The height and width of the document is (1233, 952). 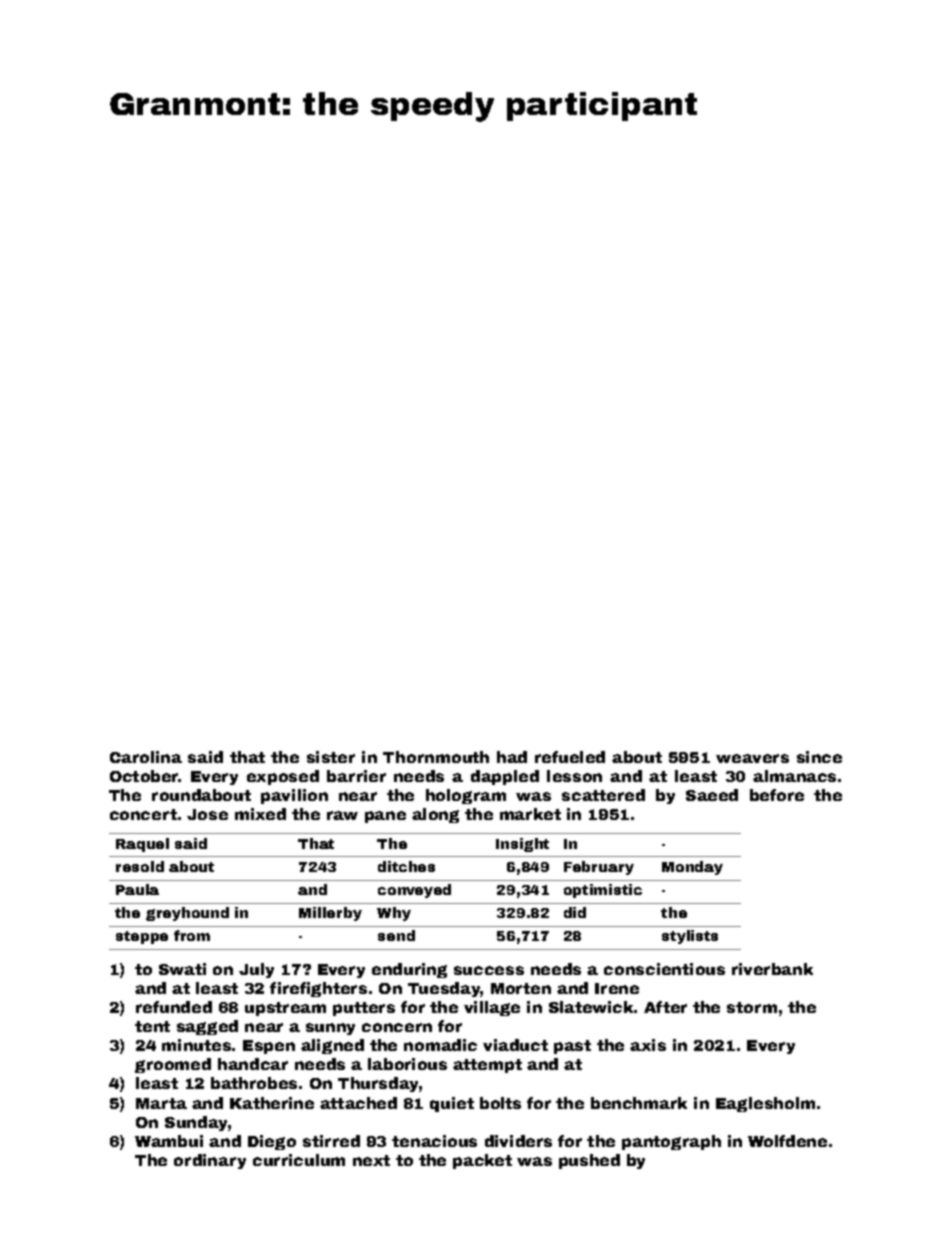 I want to click on pushed, so click(x=589, y=1161).
